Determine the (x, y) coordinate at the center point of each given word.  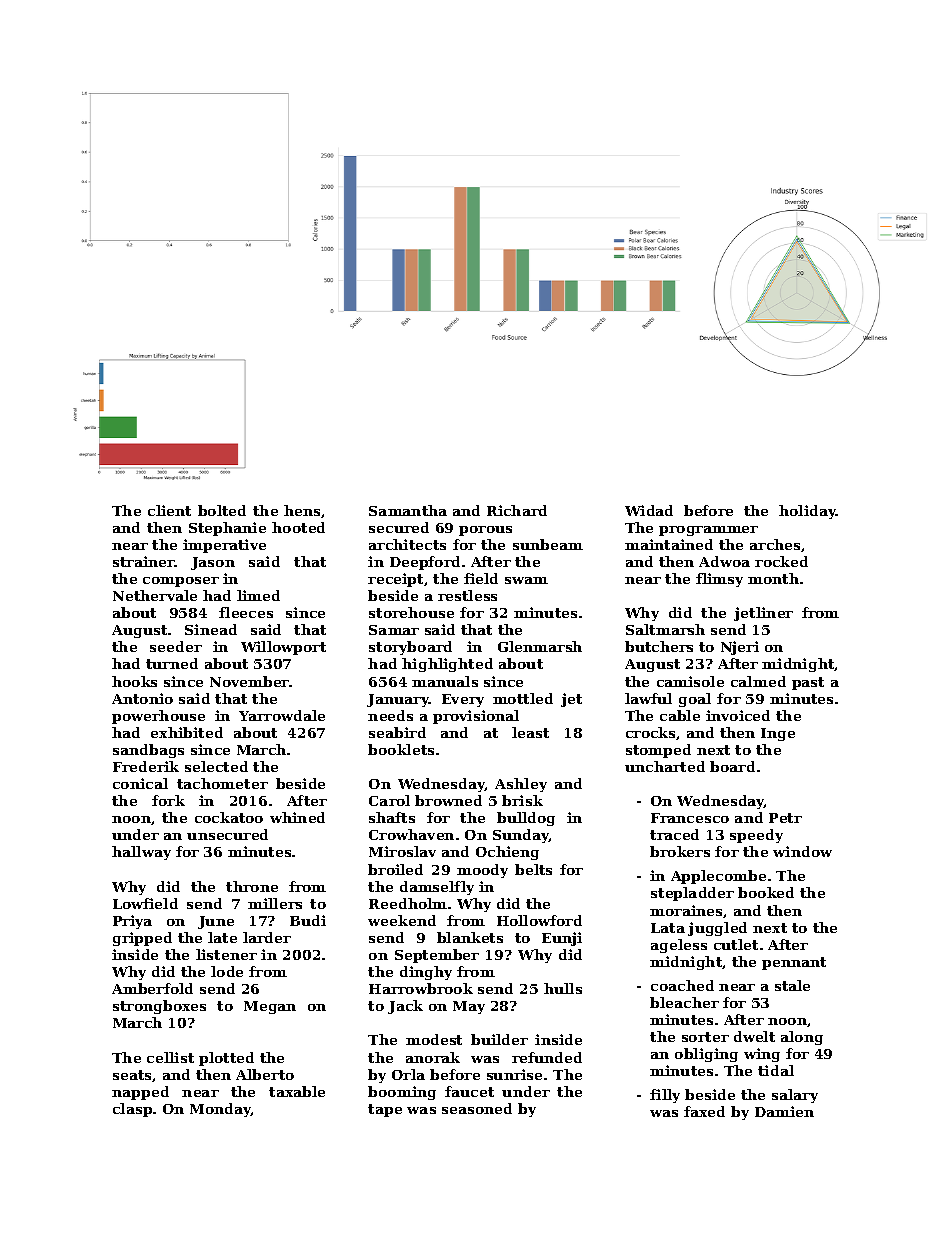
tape (385, 1110)
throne (252, 886)
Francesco (690, 818)
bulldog (526, 819)
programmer (708, 531)
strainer (144, 561)
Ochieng (507, 853)
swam (526, 580)
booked (766, 892)
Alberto (265, 1074)
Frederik (146, 766)
